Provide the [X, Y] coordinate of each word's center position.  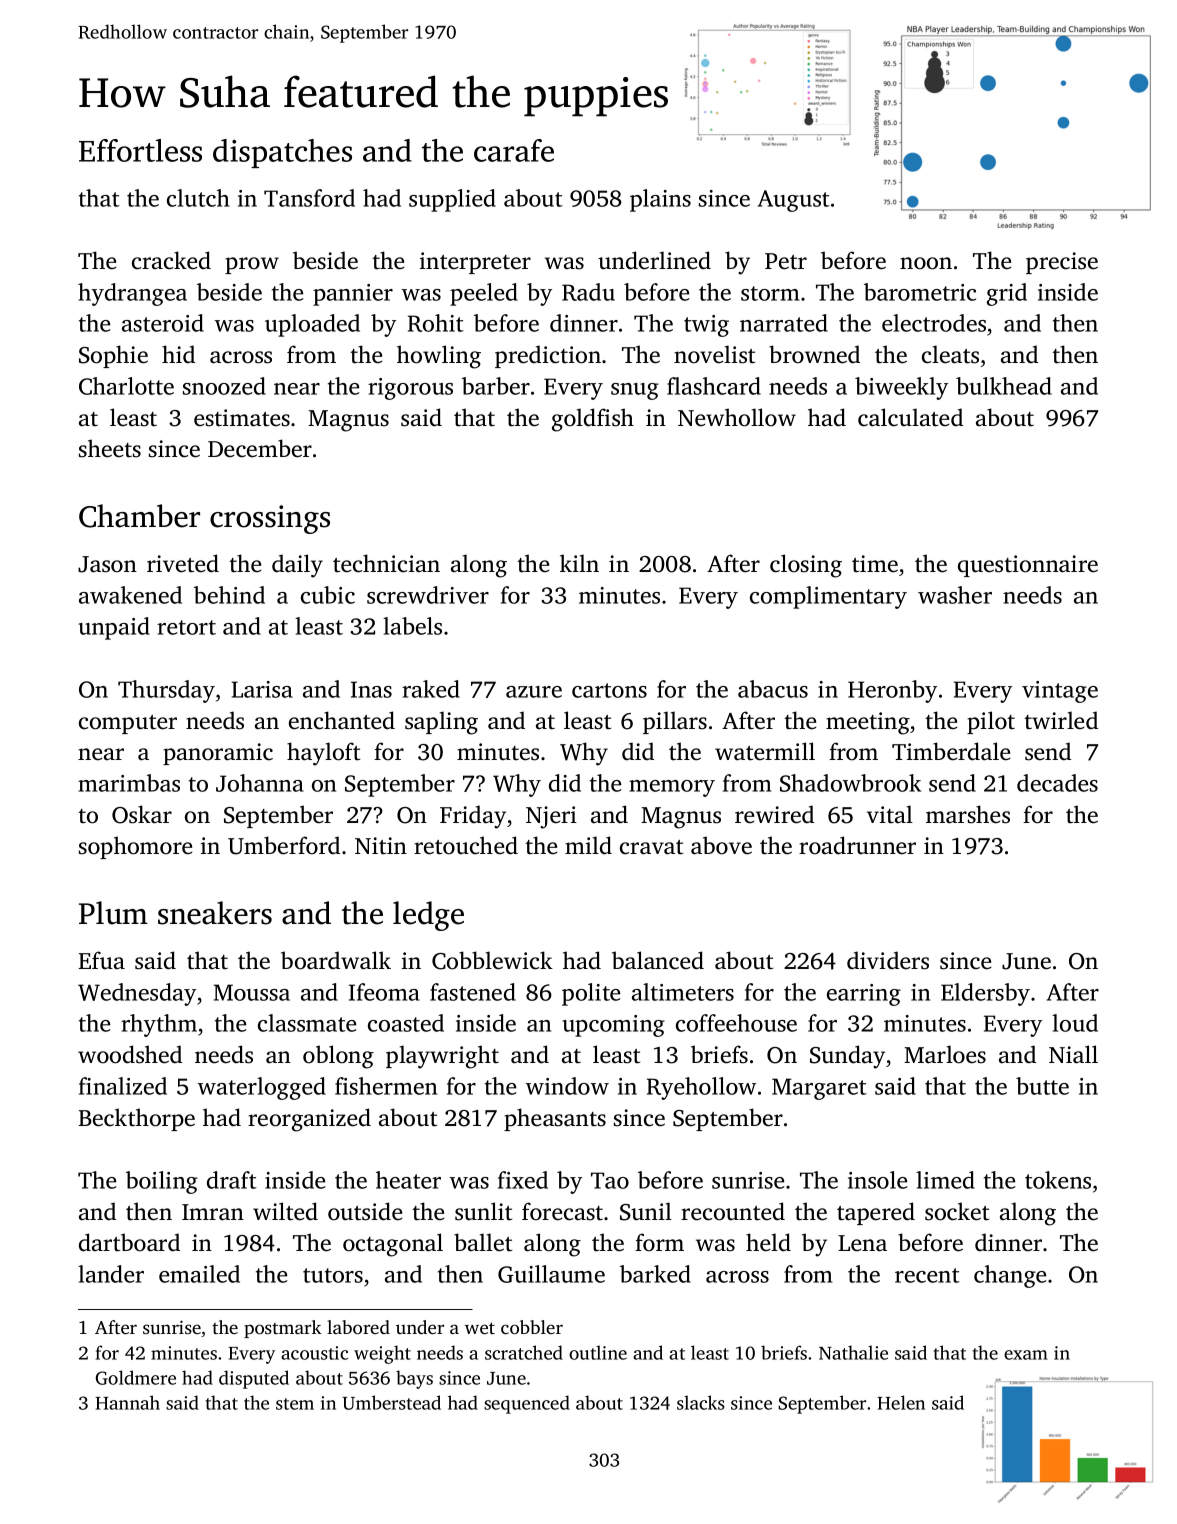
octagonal [393, 1245]
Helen [901, 1402]
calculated [910, 417]
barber [496, 386]
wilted [285, 1211]
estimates [242, 418]
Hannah [127, 1402]
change [1010, 1276]
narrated [784, 323]
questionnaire [1028, 566]
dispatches [282, 153]
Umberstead [391, 1402]
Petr [786, 261]
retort [186, 627]
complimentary [828, 597]
